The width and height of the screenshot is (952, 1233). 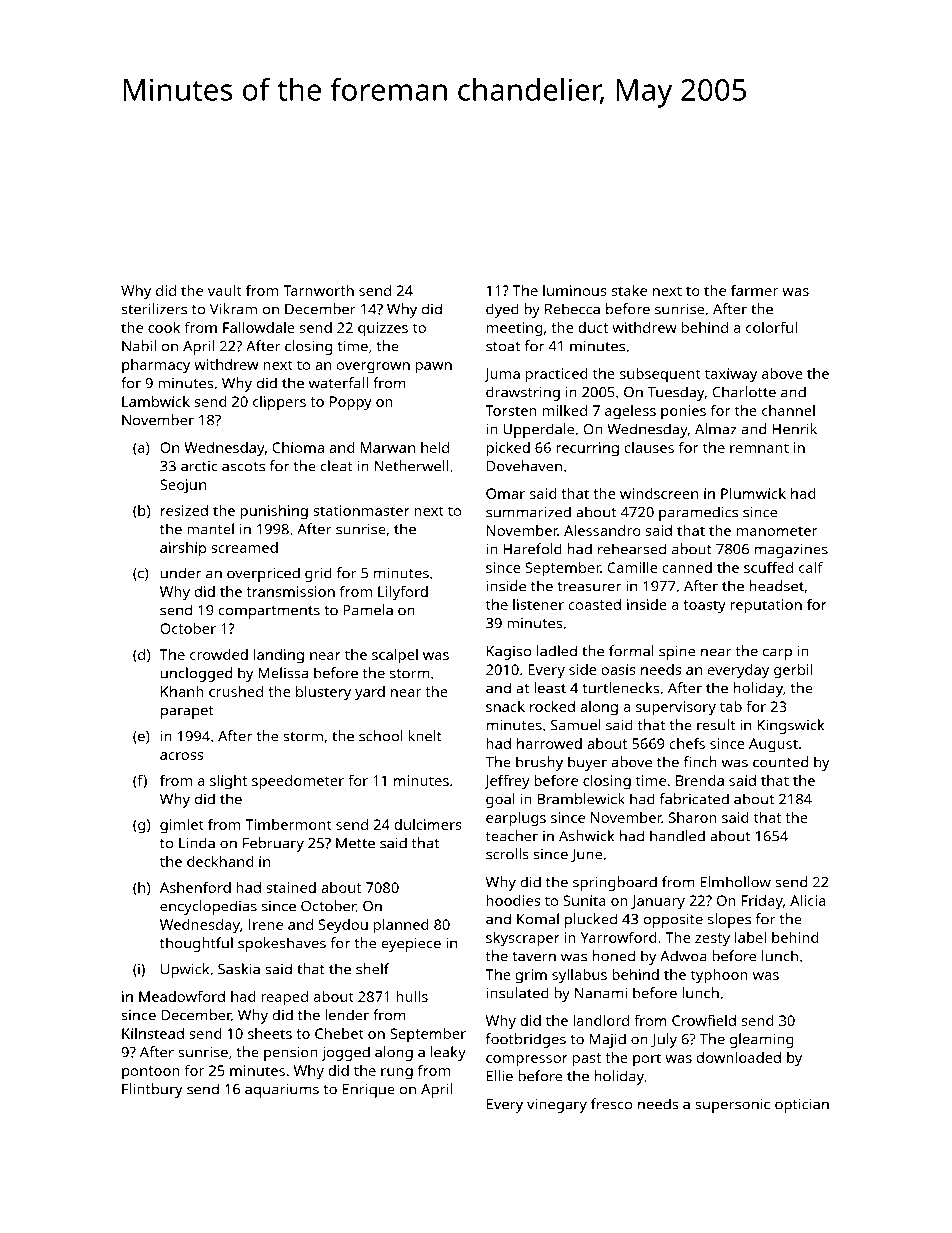 What do you see at coordinates (282, 1090) in the screenshot?
I see `aquariums` at bounding box center [282, 1090].
